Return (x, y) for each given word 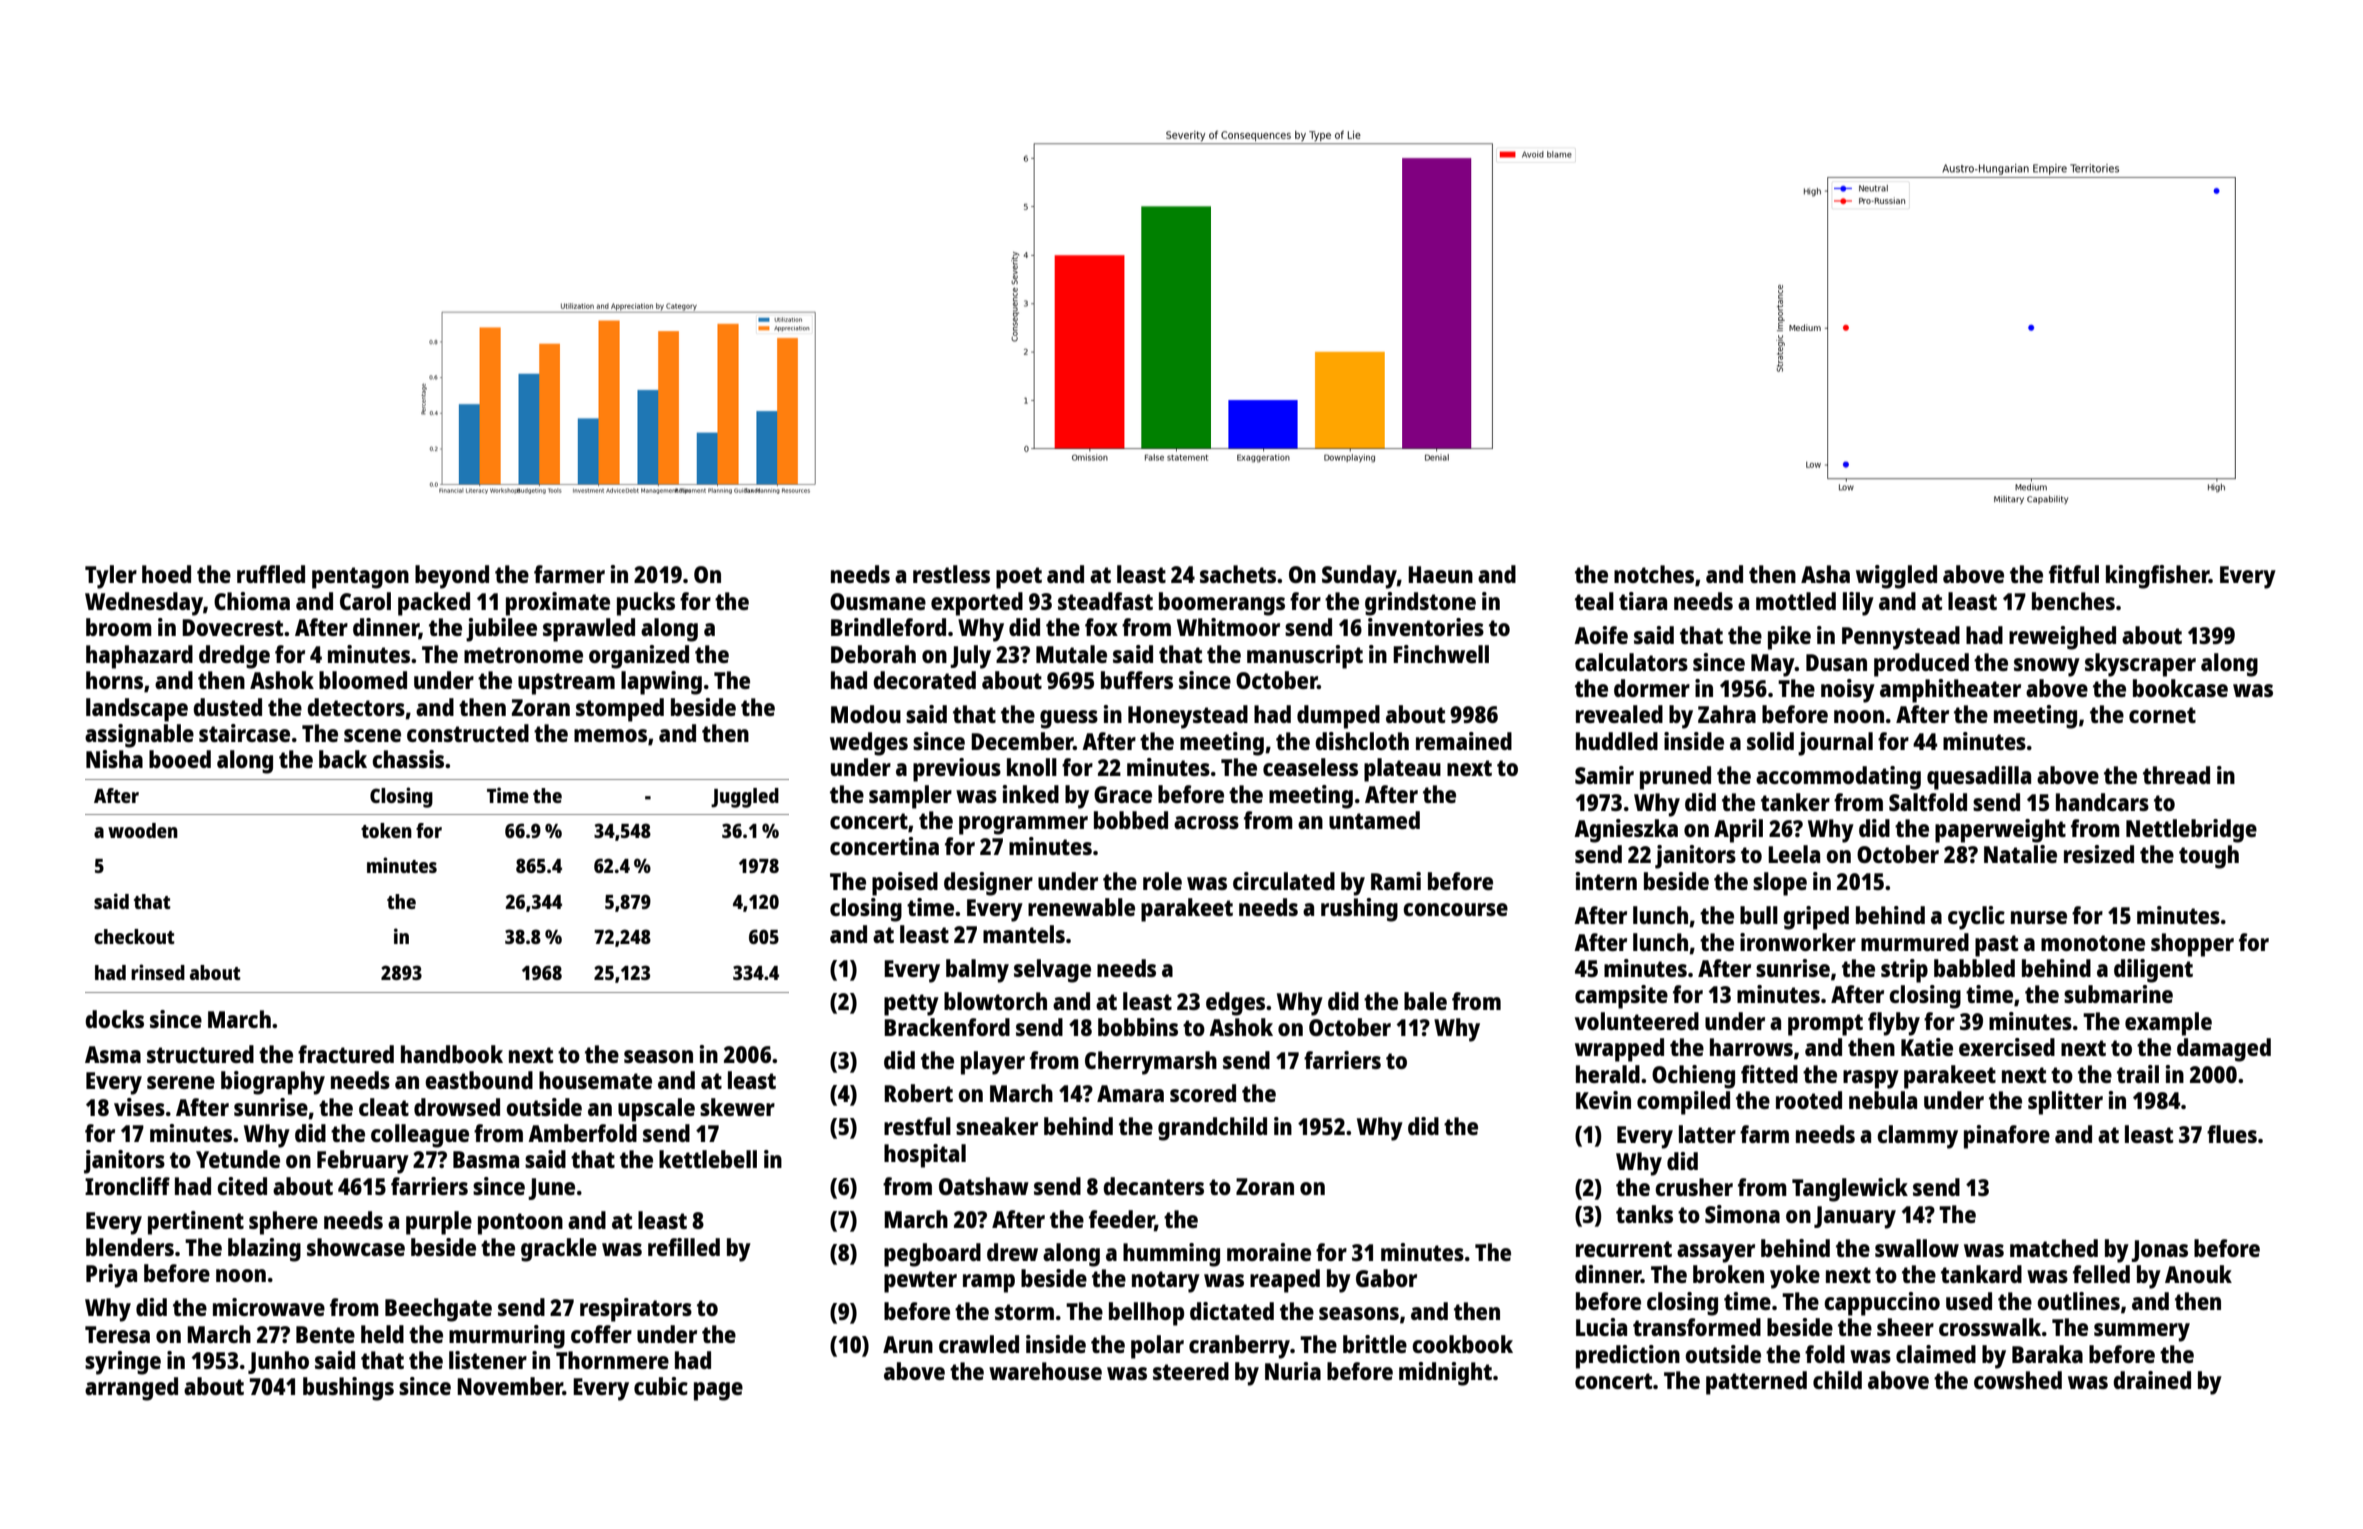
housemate (595, 1080)
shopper (2192, 945)
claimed (1936, 1354)
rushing (1359, 910)
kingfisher (2157, 577)
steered (1191, 1371)
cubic (661, 1386)
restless (951, 574)
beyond (452, 577)
